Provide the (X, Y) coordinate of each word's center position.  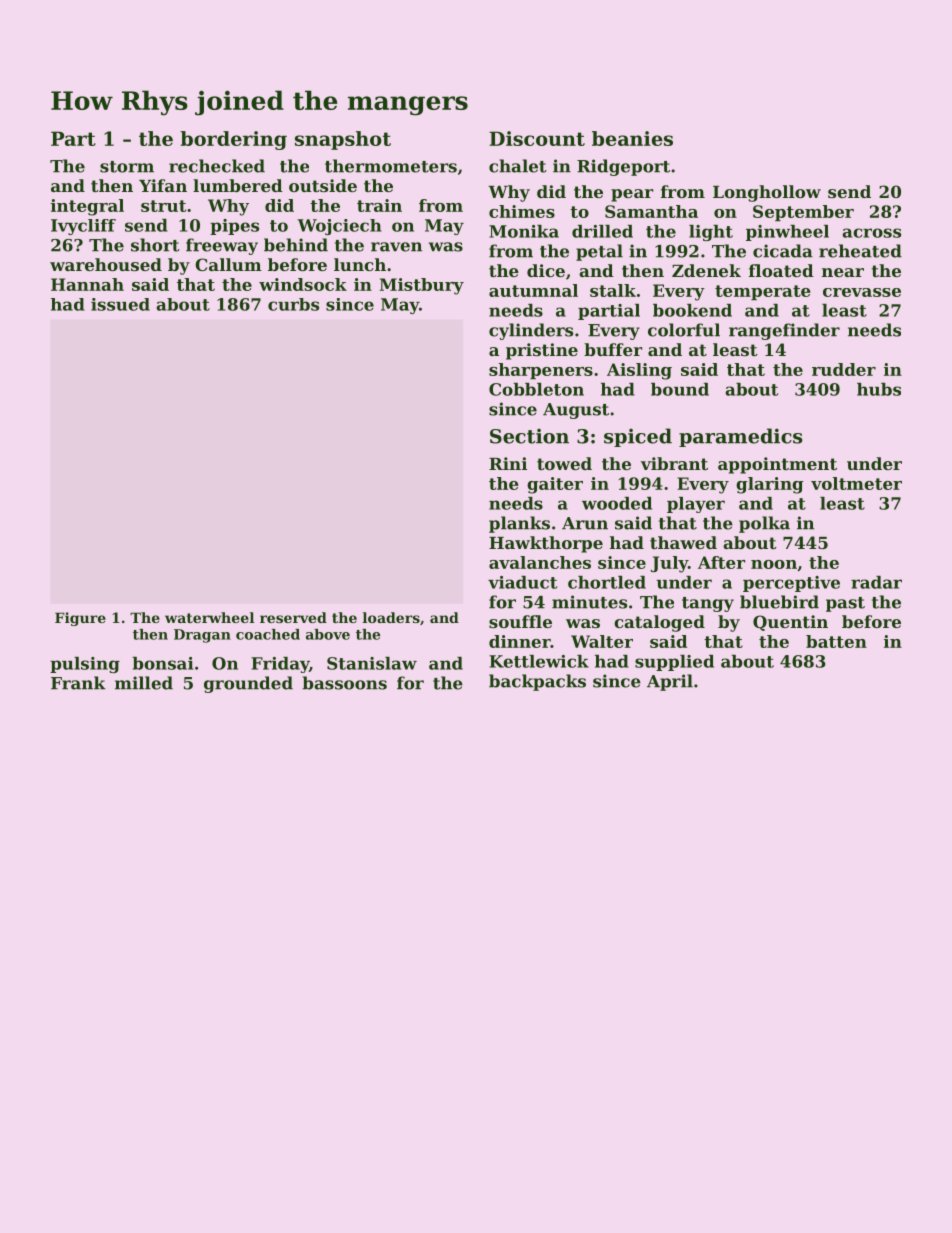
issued (120, 304)
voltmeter (856, 483)
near (843, 272)
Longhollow (767, 193)
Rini (508, 463)
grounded (248, 684)
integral (87, 207)
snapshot (343, 140)
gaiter (555, 485)
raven (396, 247)
